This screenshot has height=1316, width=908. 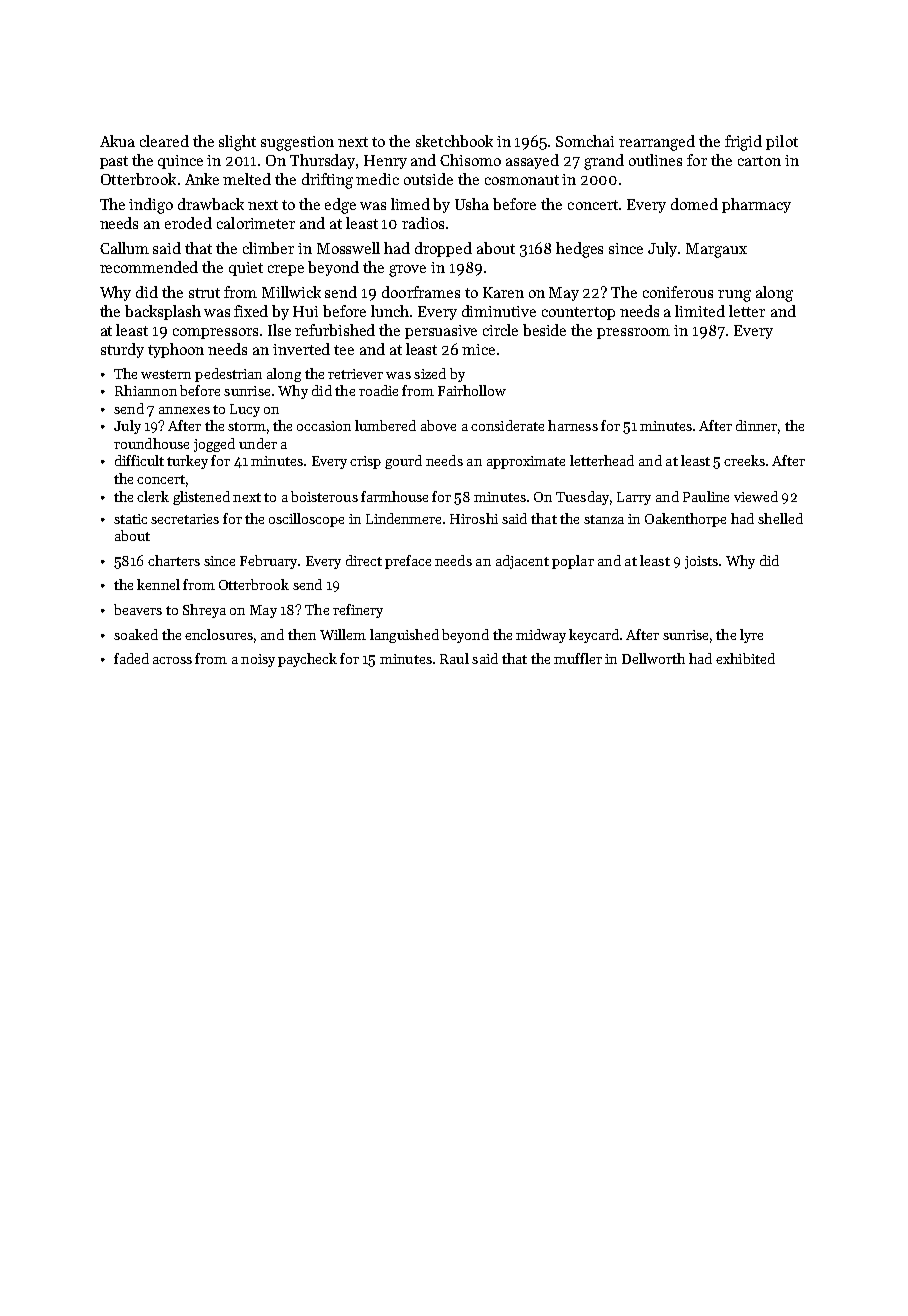 What do you see at coordinates (573, 425) in the screenshot?
I see `harness` at bounding box center [573, 425].
